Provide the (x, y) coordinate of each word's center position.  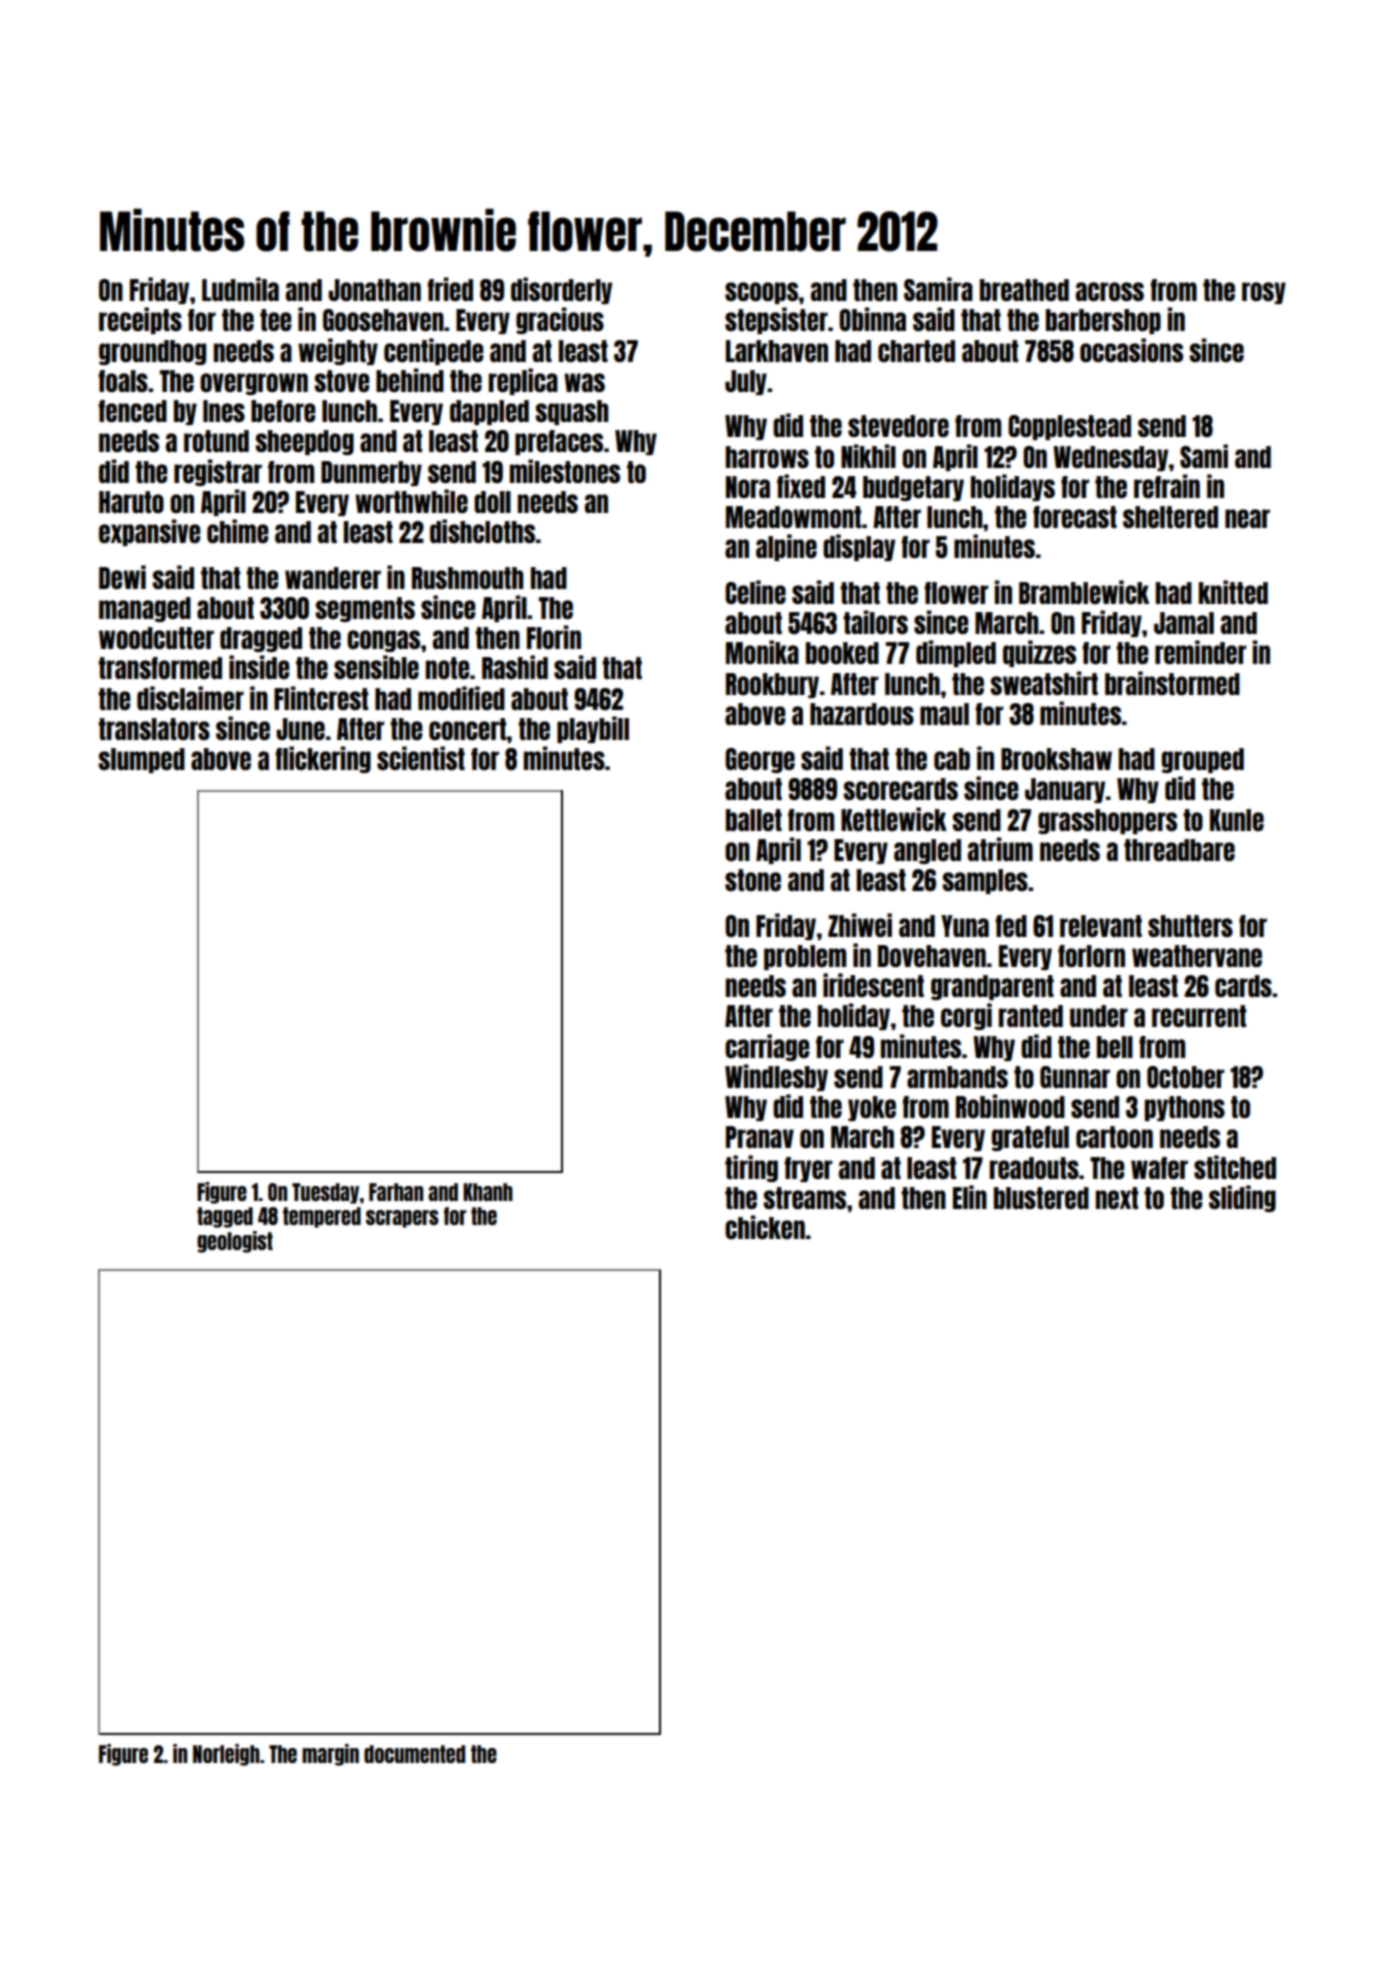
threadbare (1179, 850)
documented (414, 1754)
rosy (1264, 293)
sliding (1242, 1198)
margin (330, 1755)
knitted (1233, 592)
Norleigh (226, 1755)
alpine (786, 547)
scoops (761, 293)
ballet (754, 820)
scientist (421, 758)
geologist (235, 1242)
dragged (261, 639)
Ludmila (240, 289)
